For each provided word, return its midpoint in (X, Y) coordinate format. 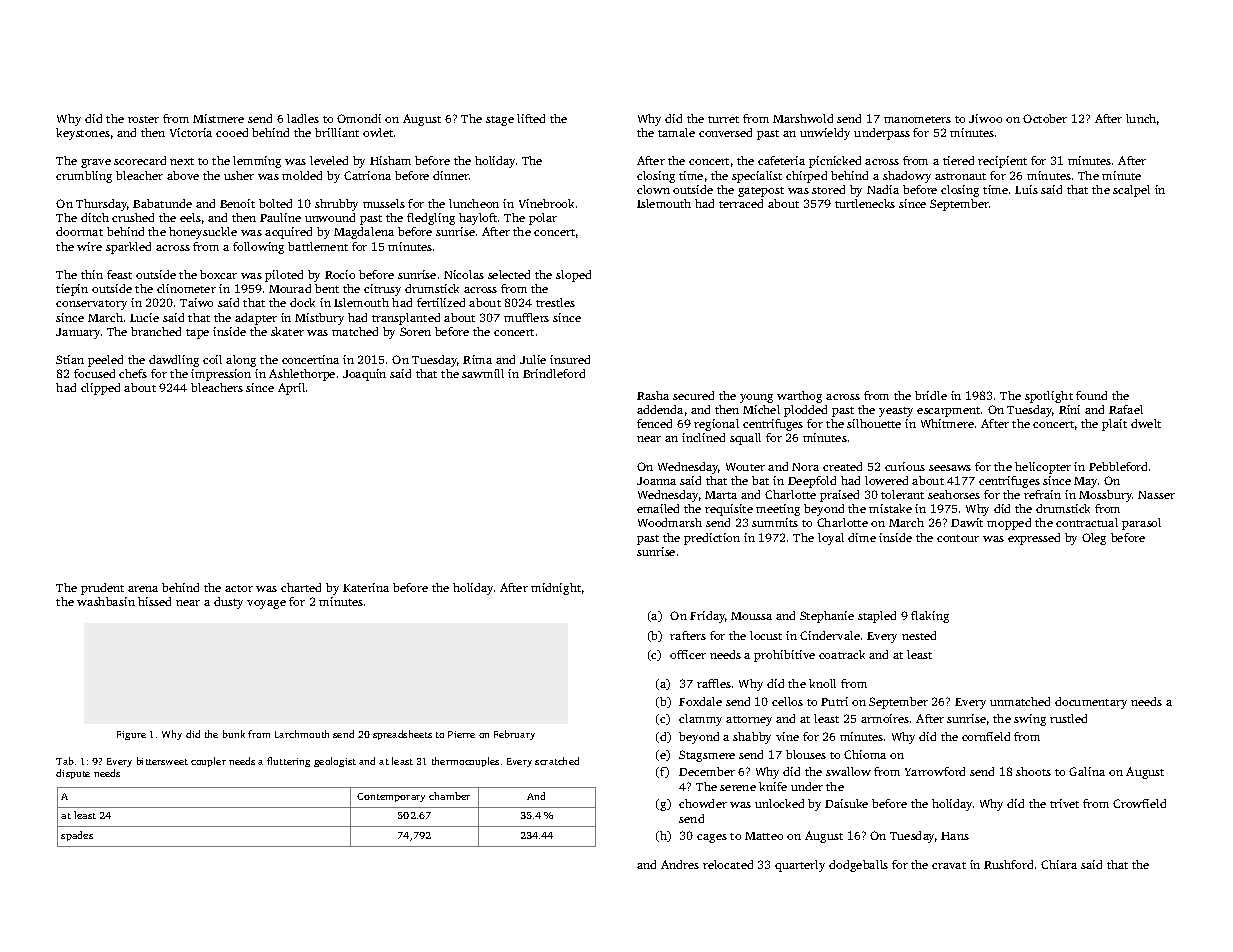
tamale (676, 132)
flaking (930, 617)
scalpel (1131, 191)
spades (77, 836)
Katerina (366, 587)
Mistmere (218, 118)
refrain (1042, 494)
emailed (658, 508)
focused (94, 373)
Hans (955, 836)
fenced (654, 423)
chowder (703, 803)
